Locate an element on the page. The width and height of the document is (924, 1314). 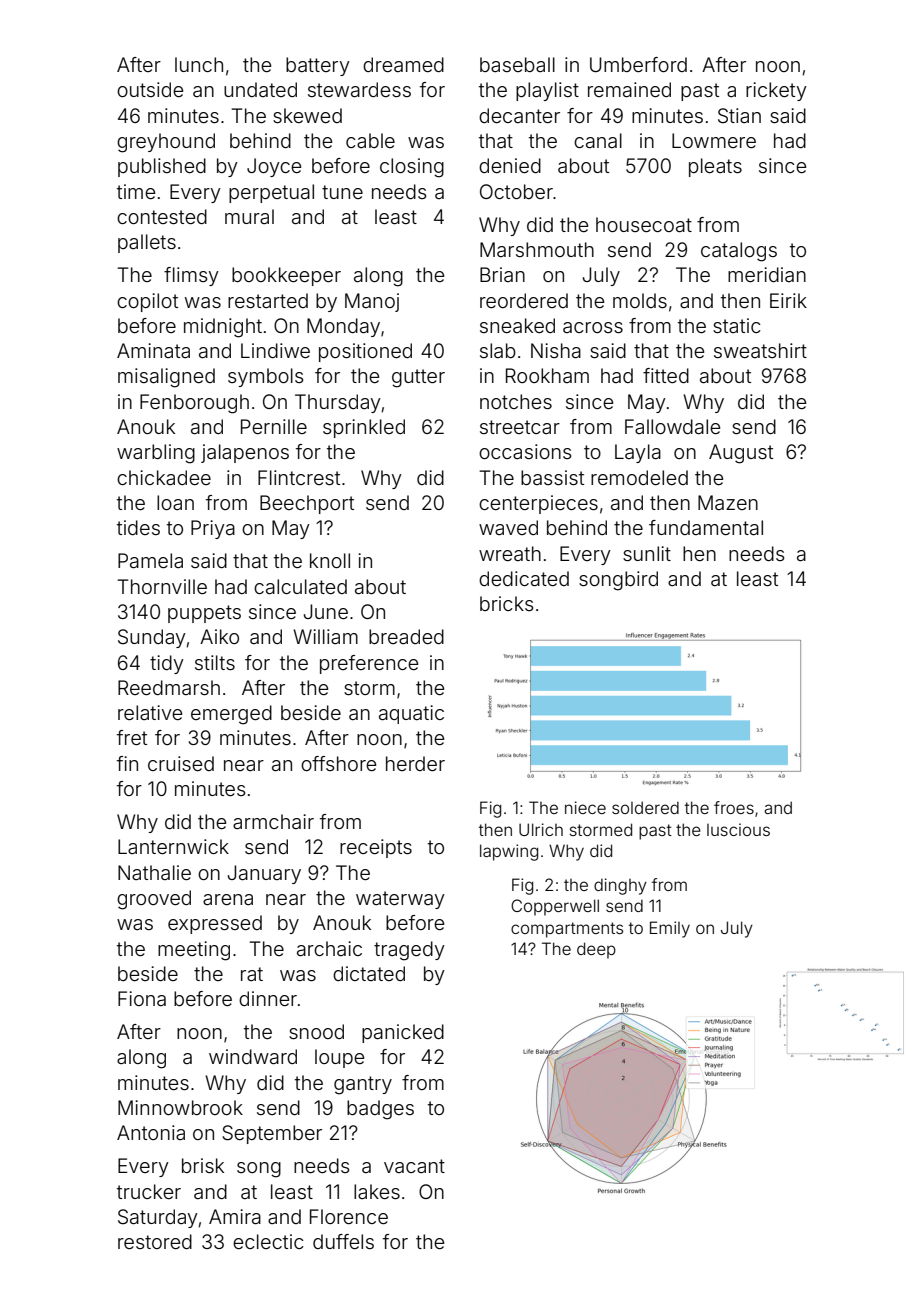
vacant is located at coordinates (414, 1166).
